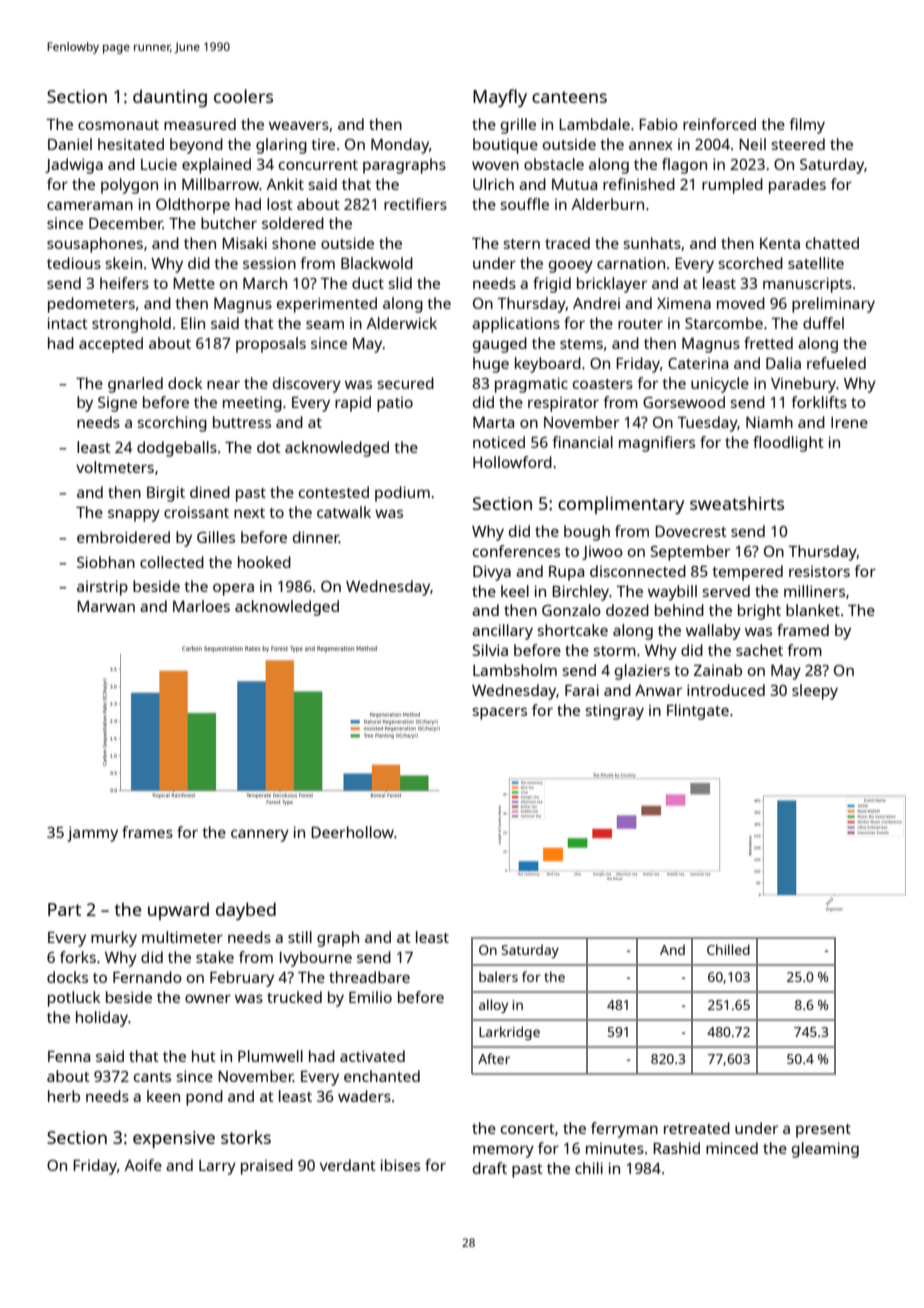 Image resolution: width=924 pixels, height=1308 pixels. What do you see at coordinates (117, 404) in the screenshot?
I see `Signe` at bounding box center [117, 404].
